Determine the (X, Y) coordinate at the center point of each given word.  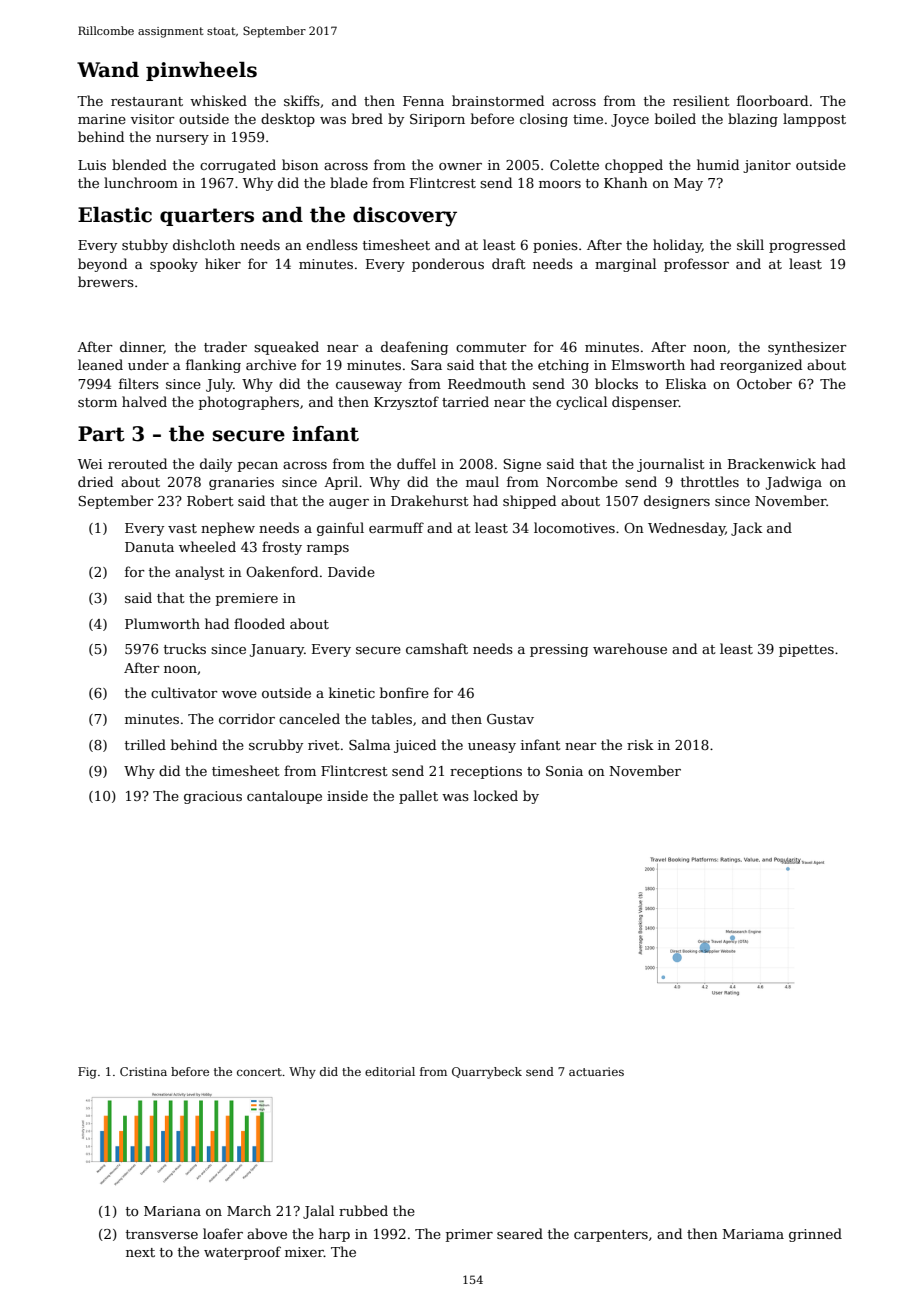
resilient (701, 100)
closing (544, 120)
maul (482, 481)
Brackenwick (772, 463)
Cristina (143, 1071)
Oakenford (282, 571)
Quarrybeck (487, 1073)
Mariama (753, 1234)
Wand (108, 70)
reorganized (761, 366)
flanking (213, 366)
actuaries (596, 1071)
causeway (369, 387)
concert (259, 1072)
